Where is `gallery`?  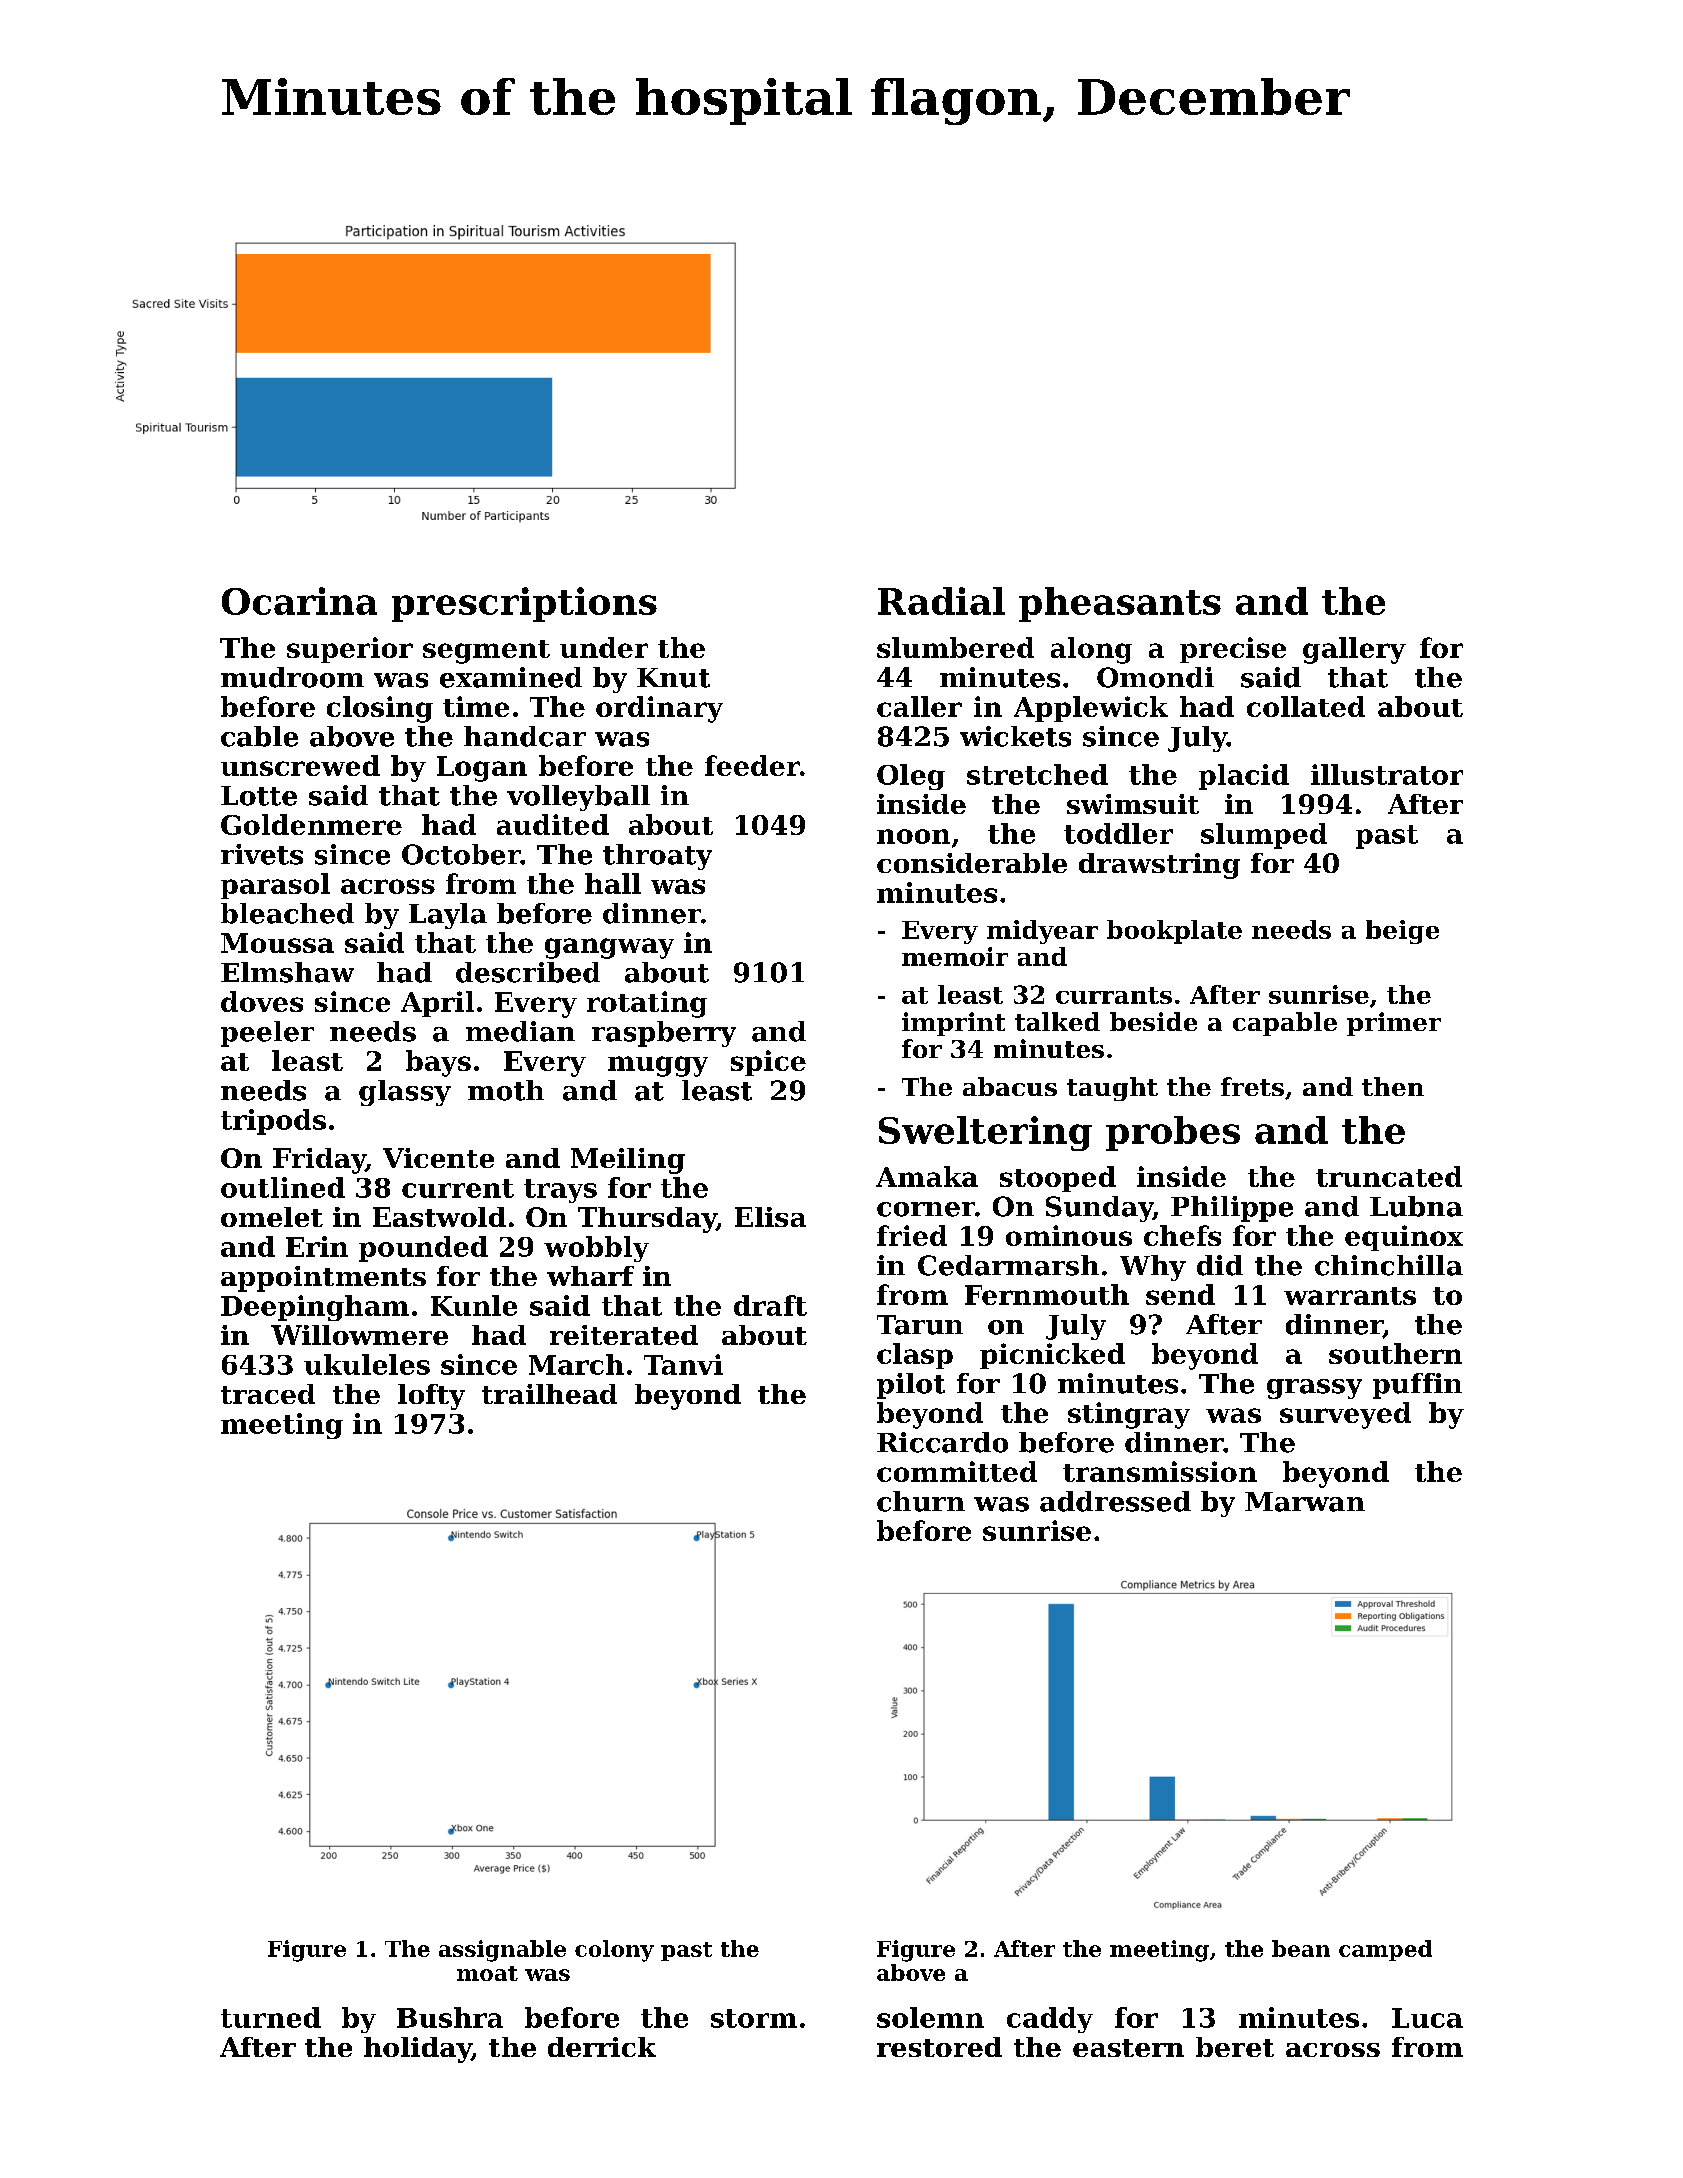 gallery is located at coordinates (1354, 650).
